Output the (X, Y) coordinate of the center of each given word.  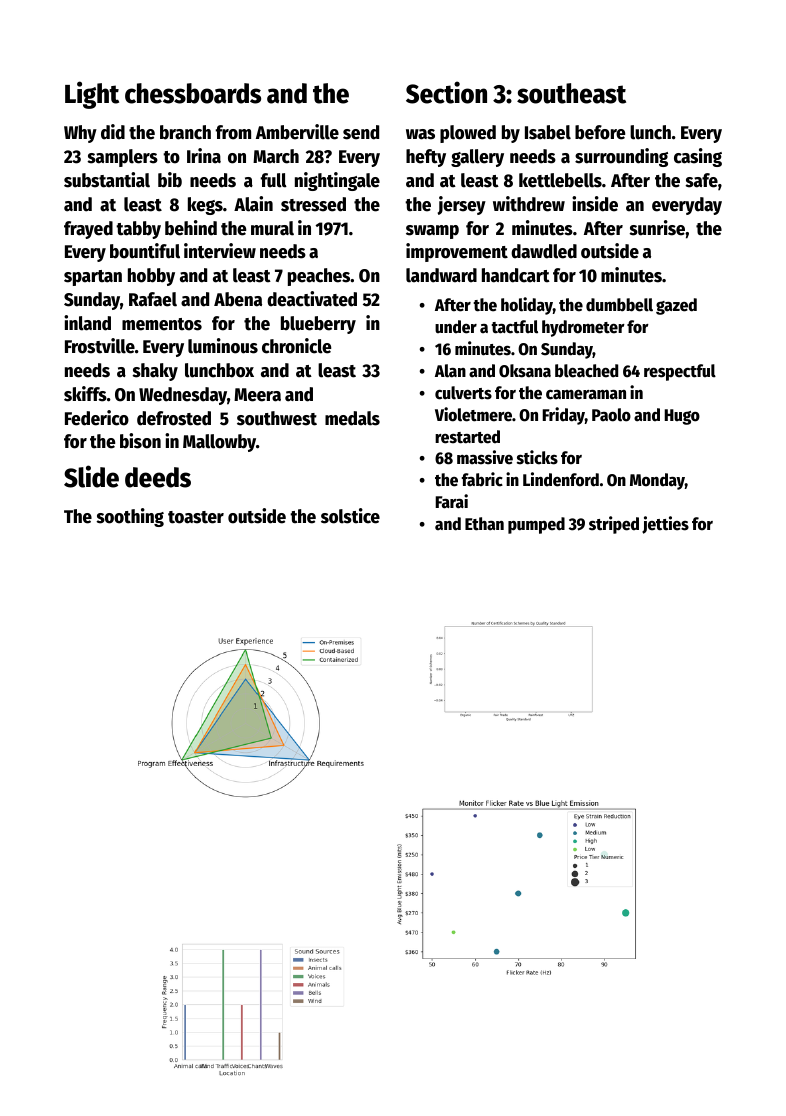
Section (446, 92)
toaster (196, 517)
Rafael (153, 299)
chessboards (193, 93)
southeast (571, 93)
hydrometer (583, 328)
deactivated (312, 299)
